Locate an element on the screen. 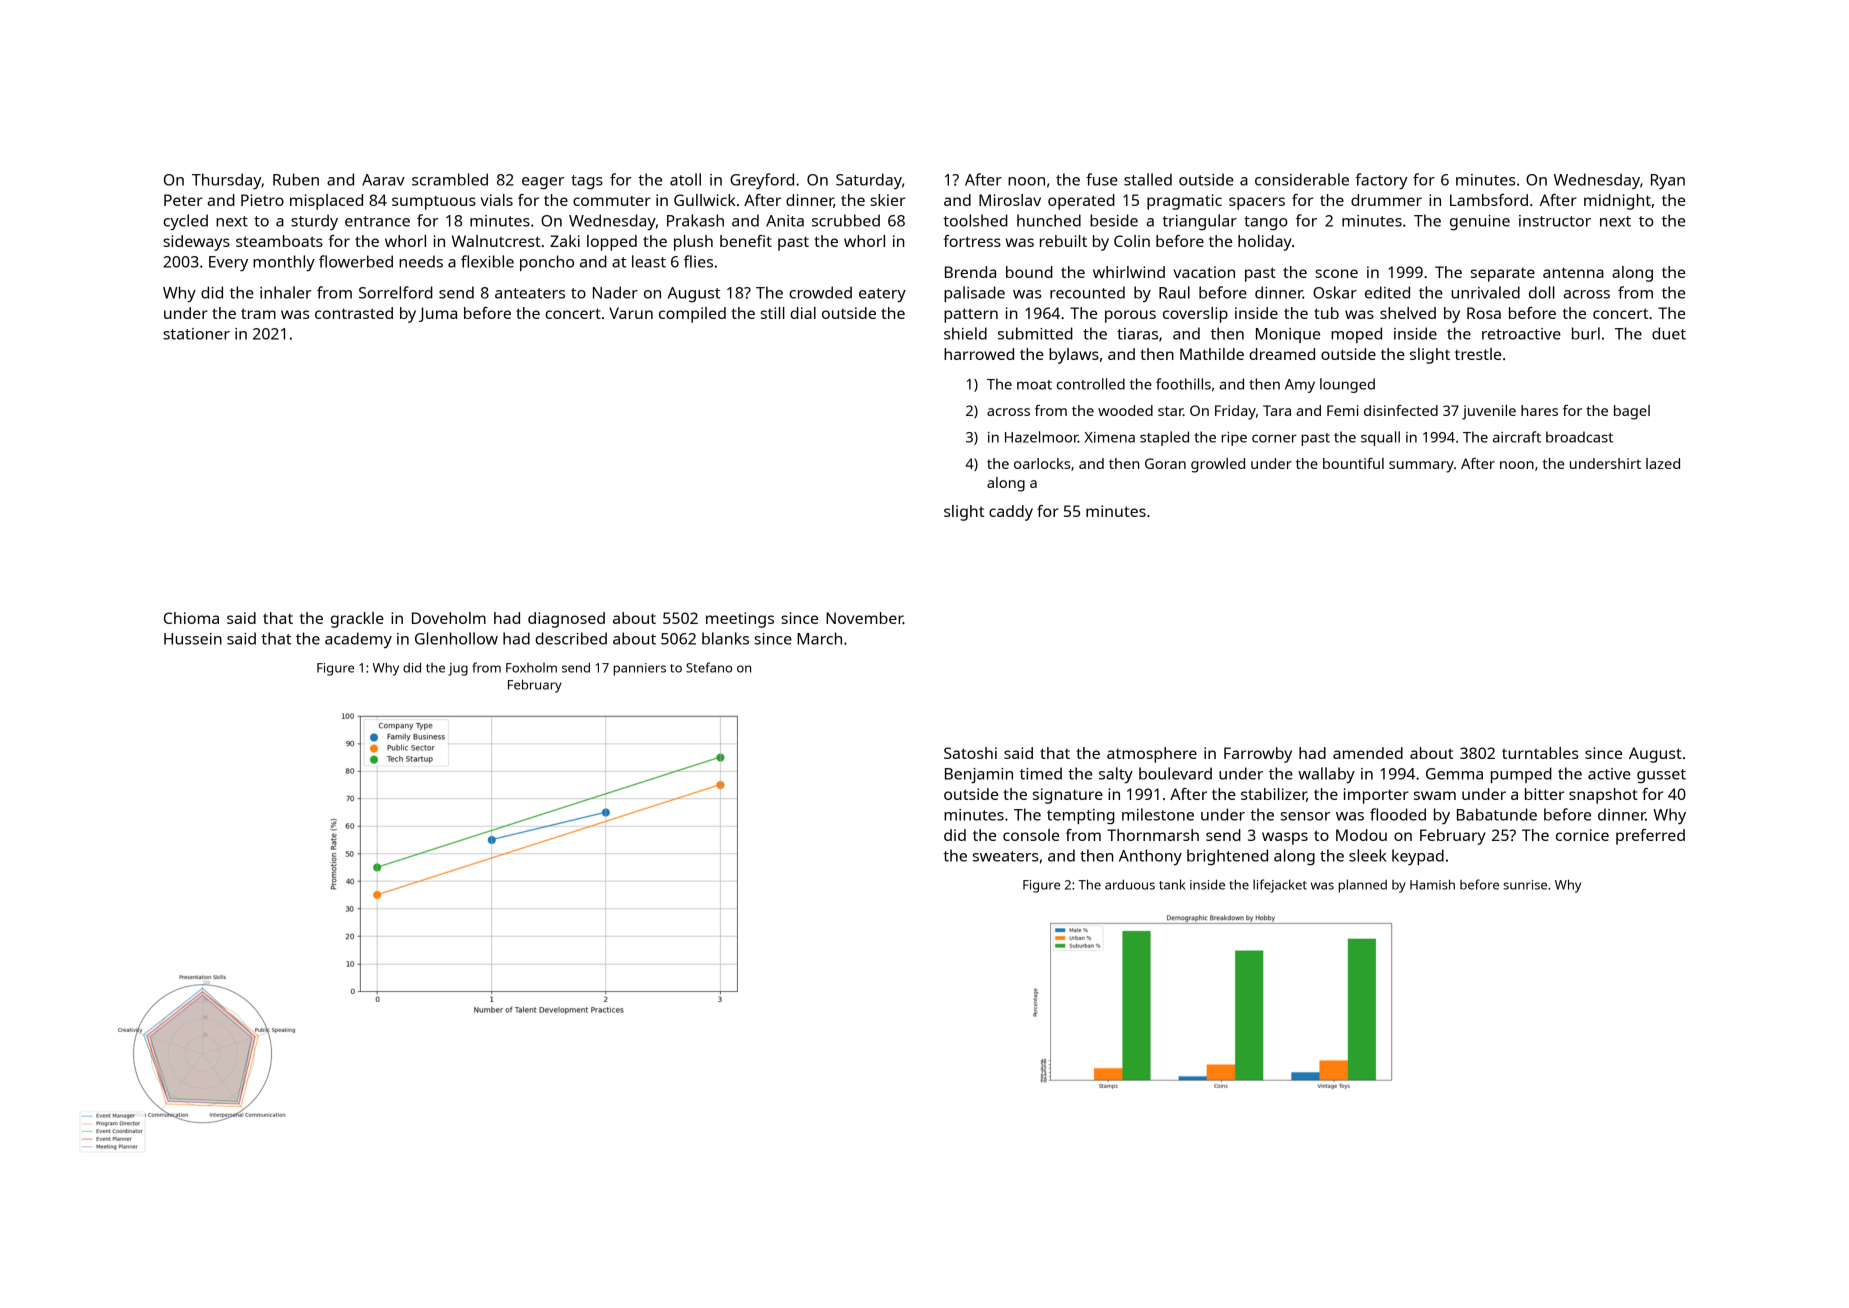 The height and width of the screenshot is (1308, 1849). Ryan is located at coordinates (1668, 181).
